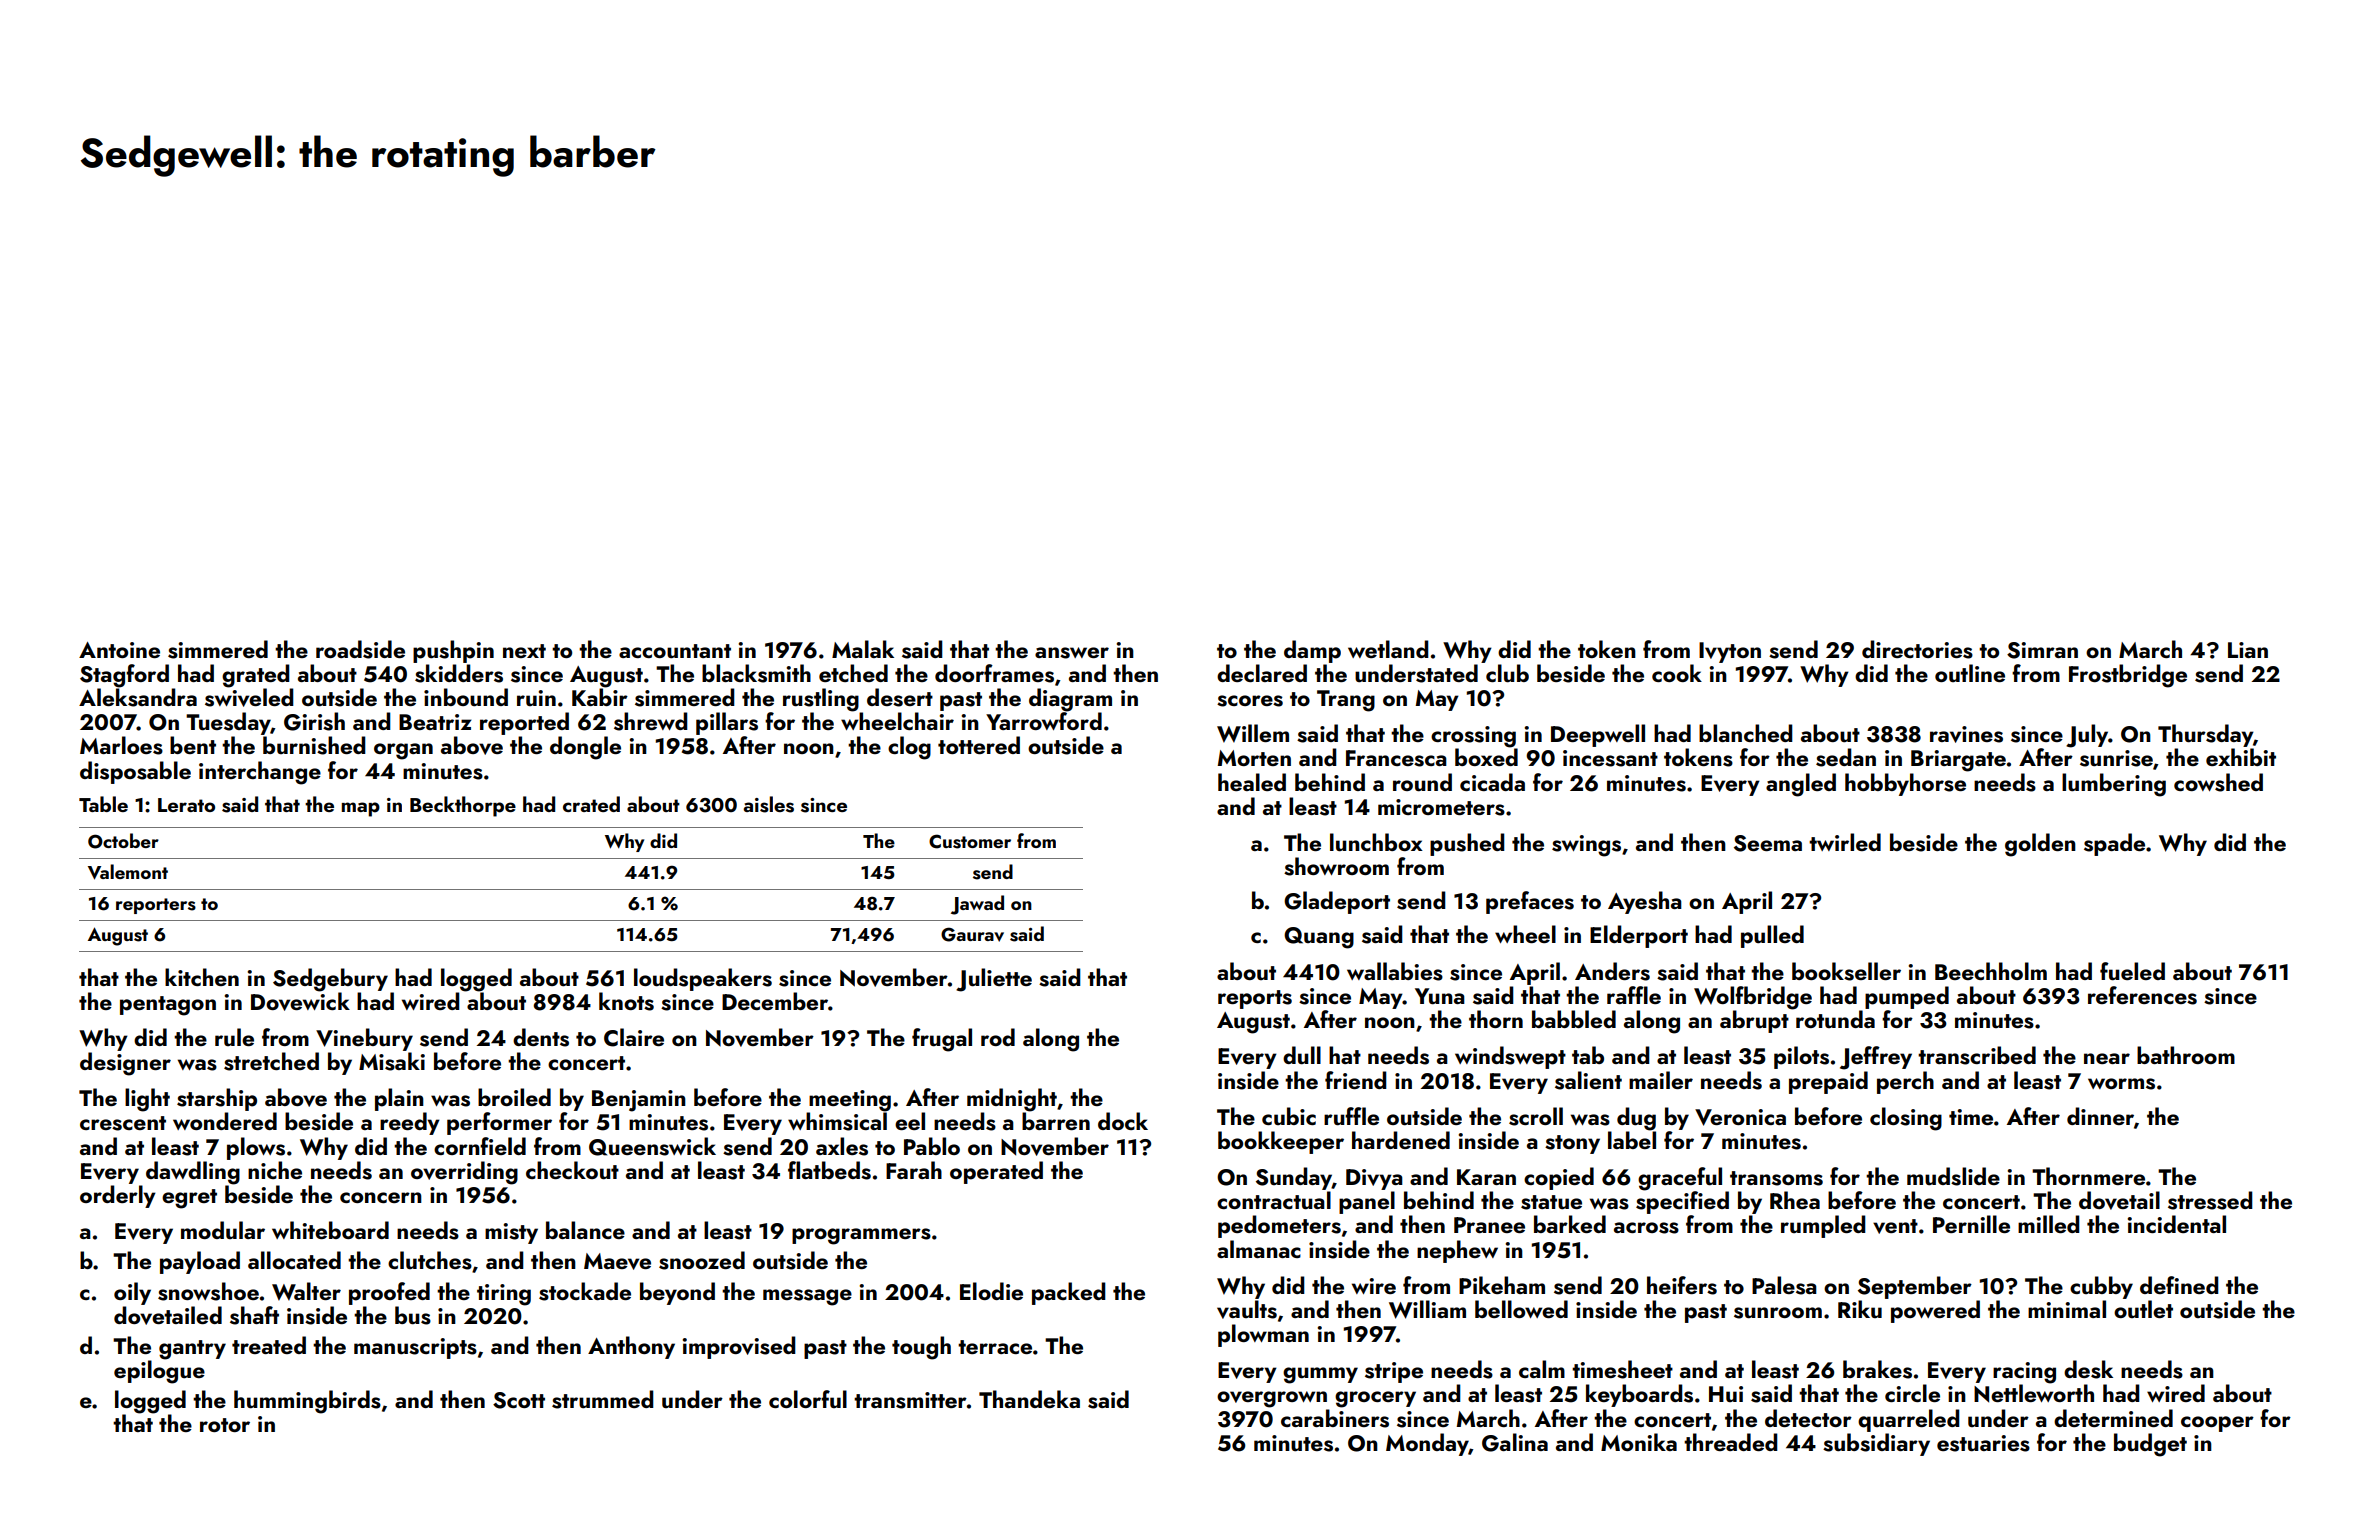  Describe the element at coordinates (994, 673) in the image. I see `doorframes` at that location.
